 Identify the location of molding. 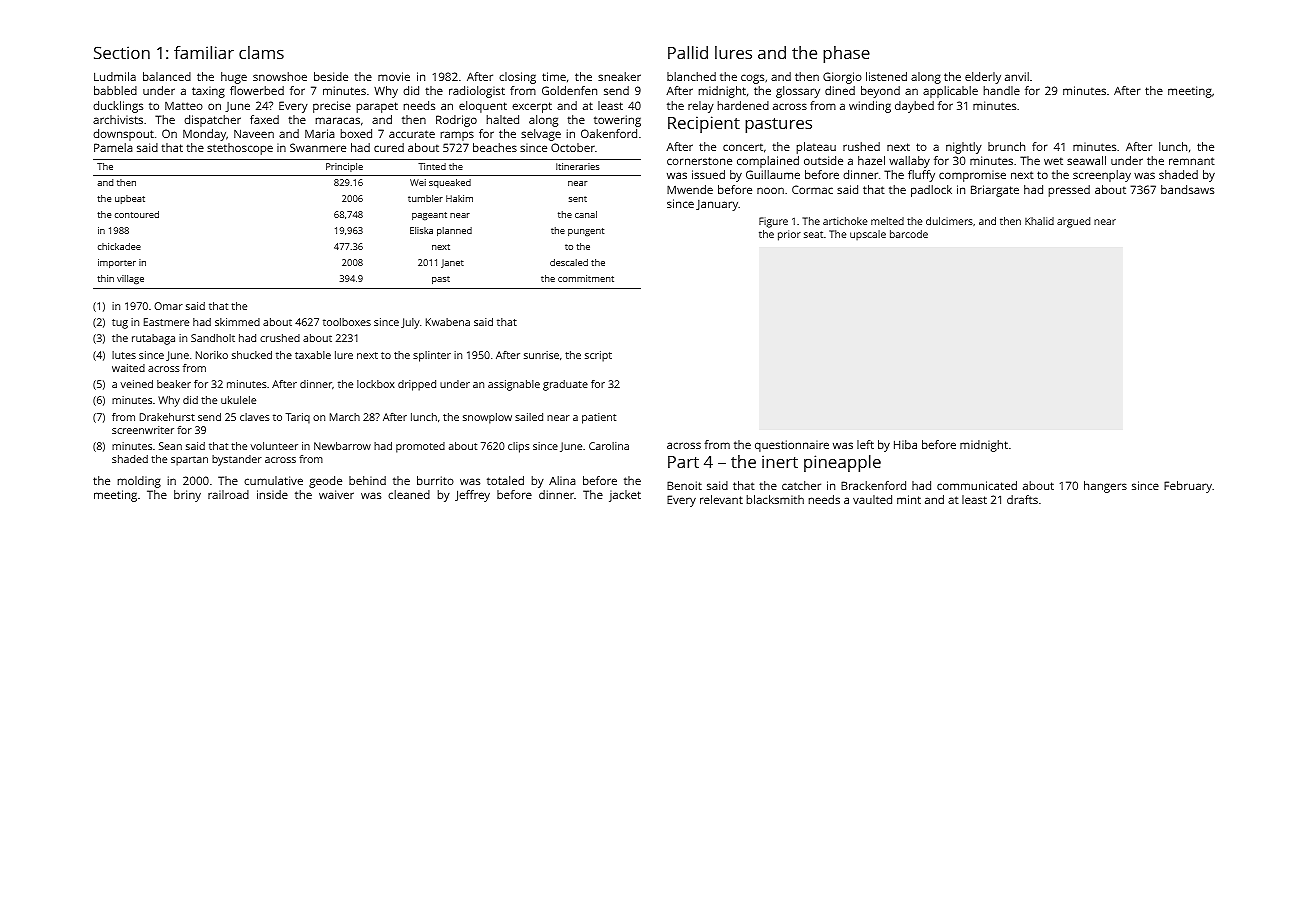
(139, 482).
